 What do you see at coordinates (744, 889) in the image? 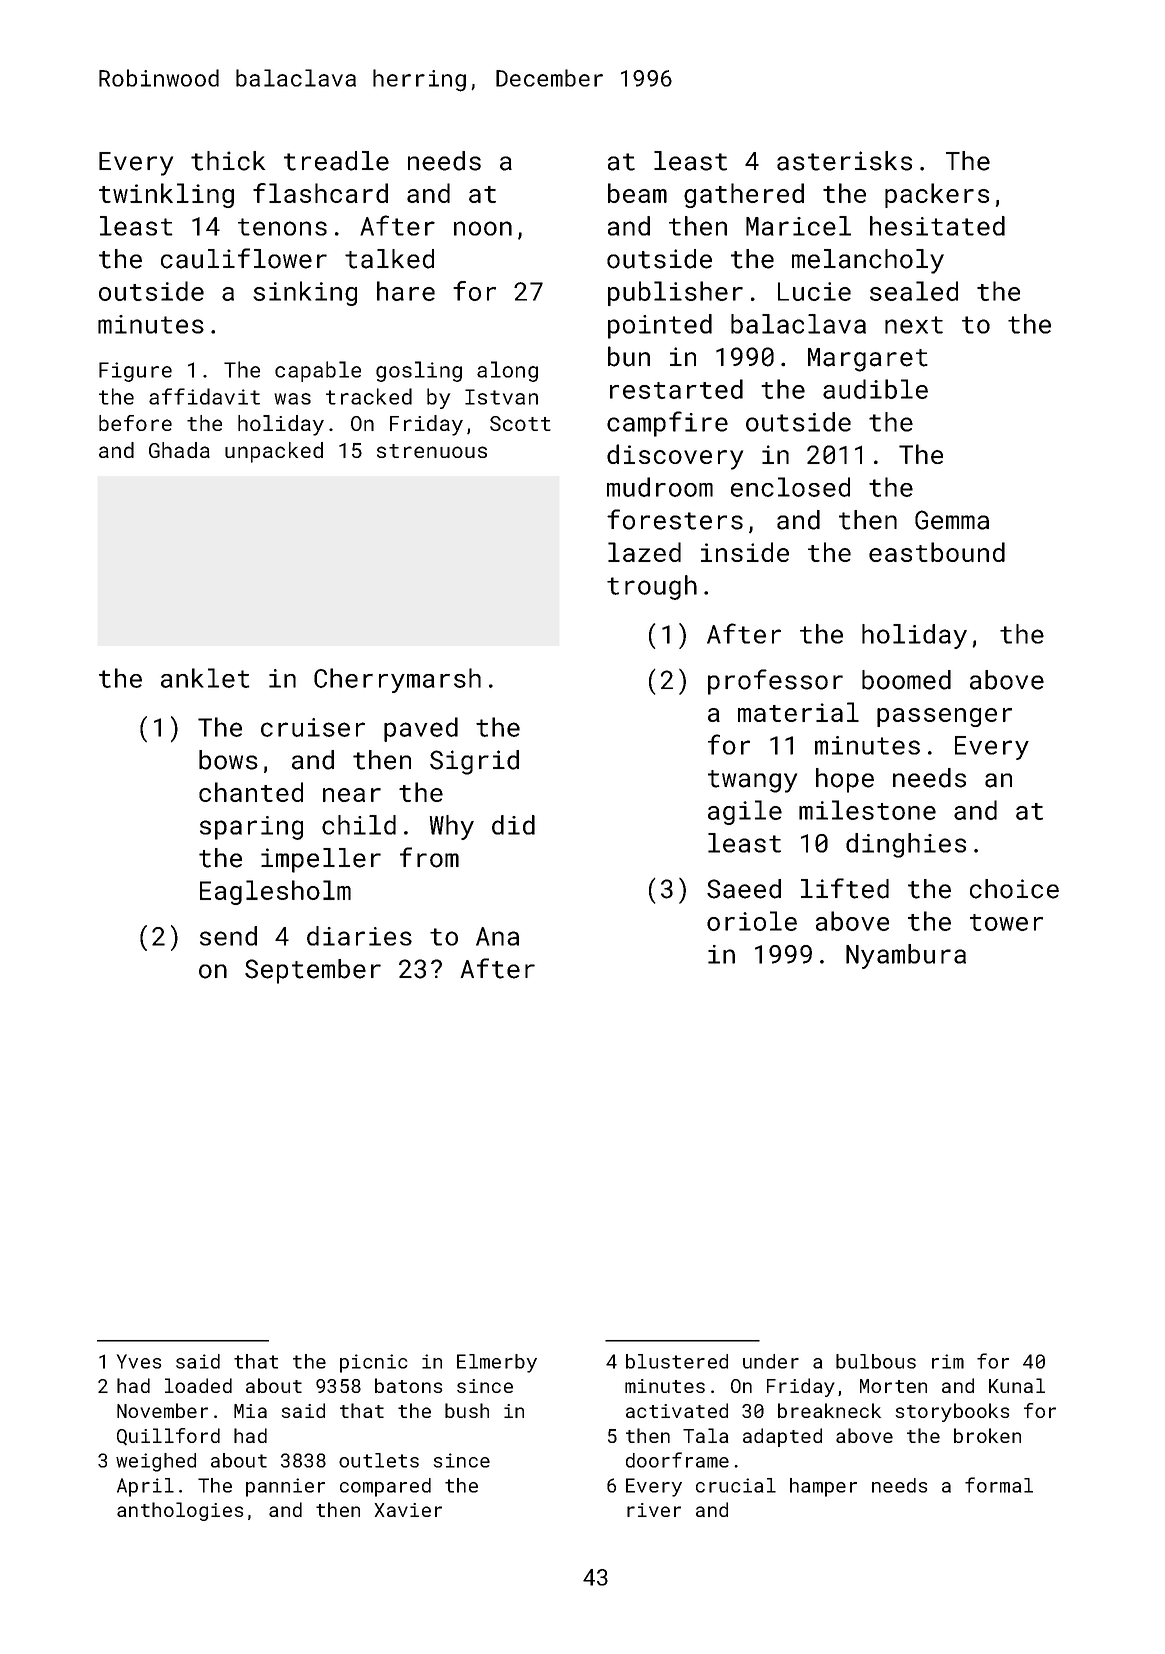
I see `Saeed` at bounding box center [744, 889].
